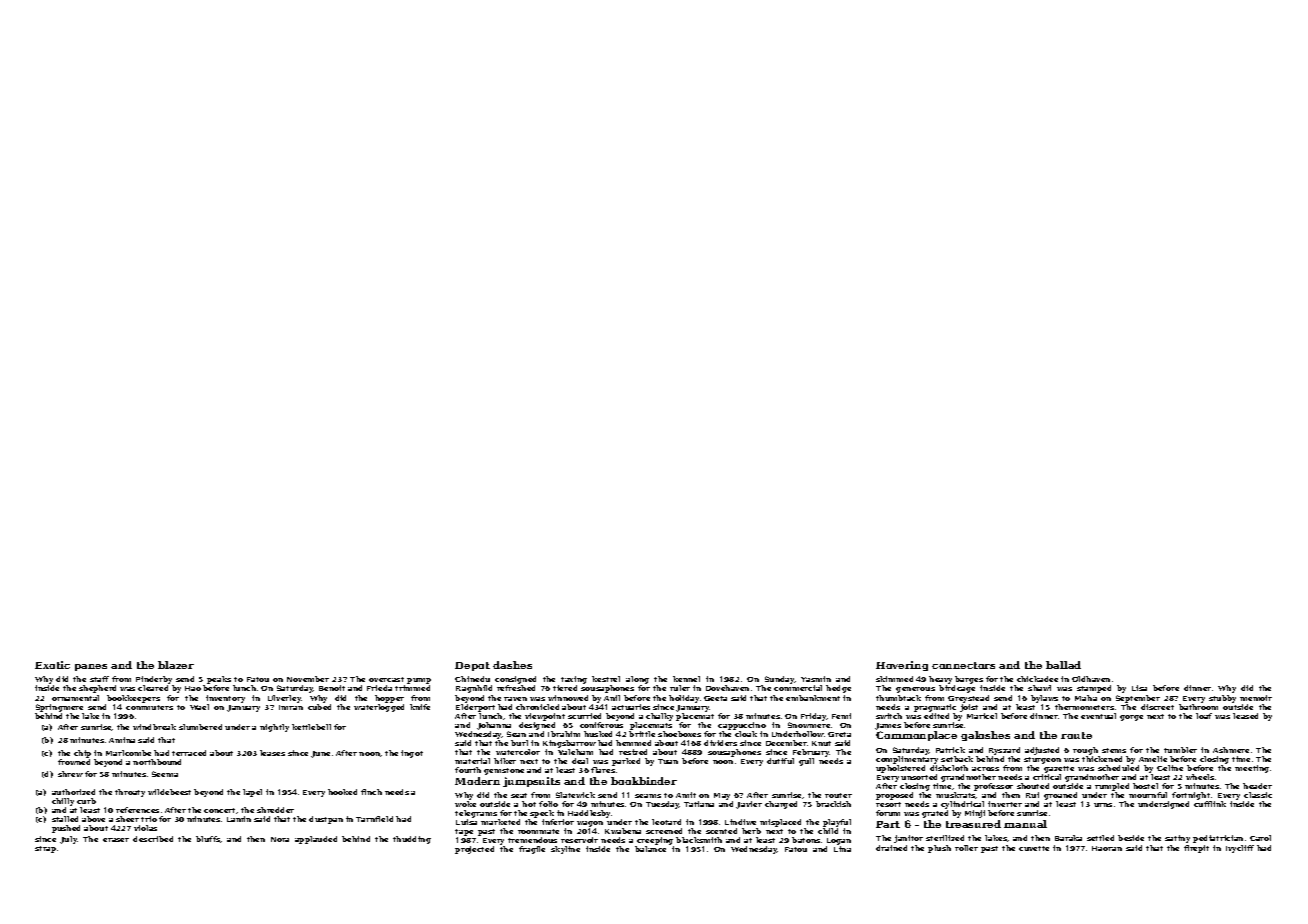  I want to click on shredder, so click(275, 810).
